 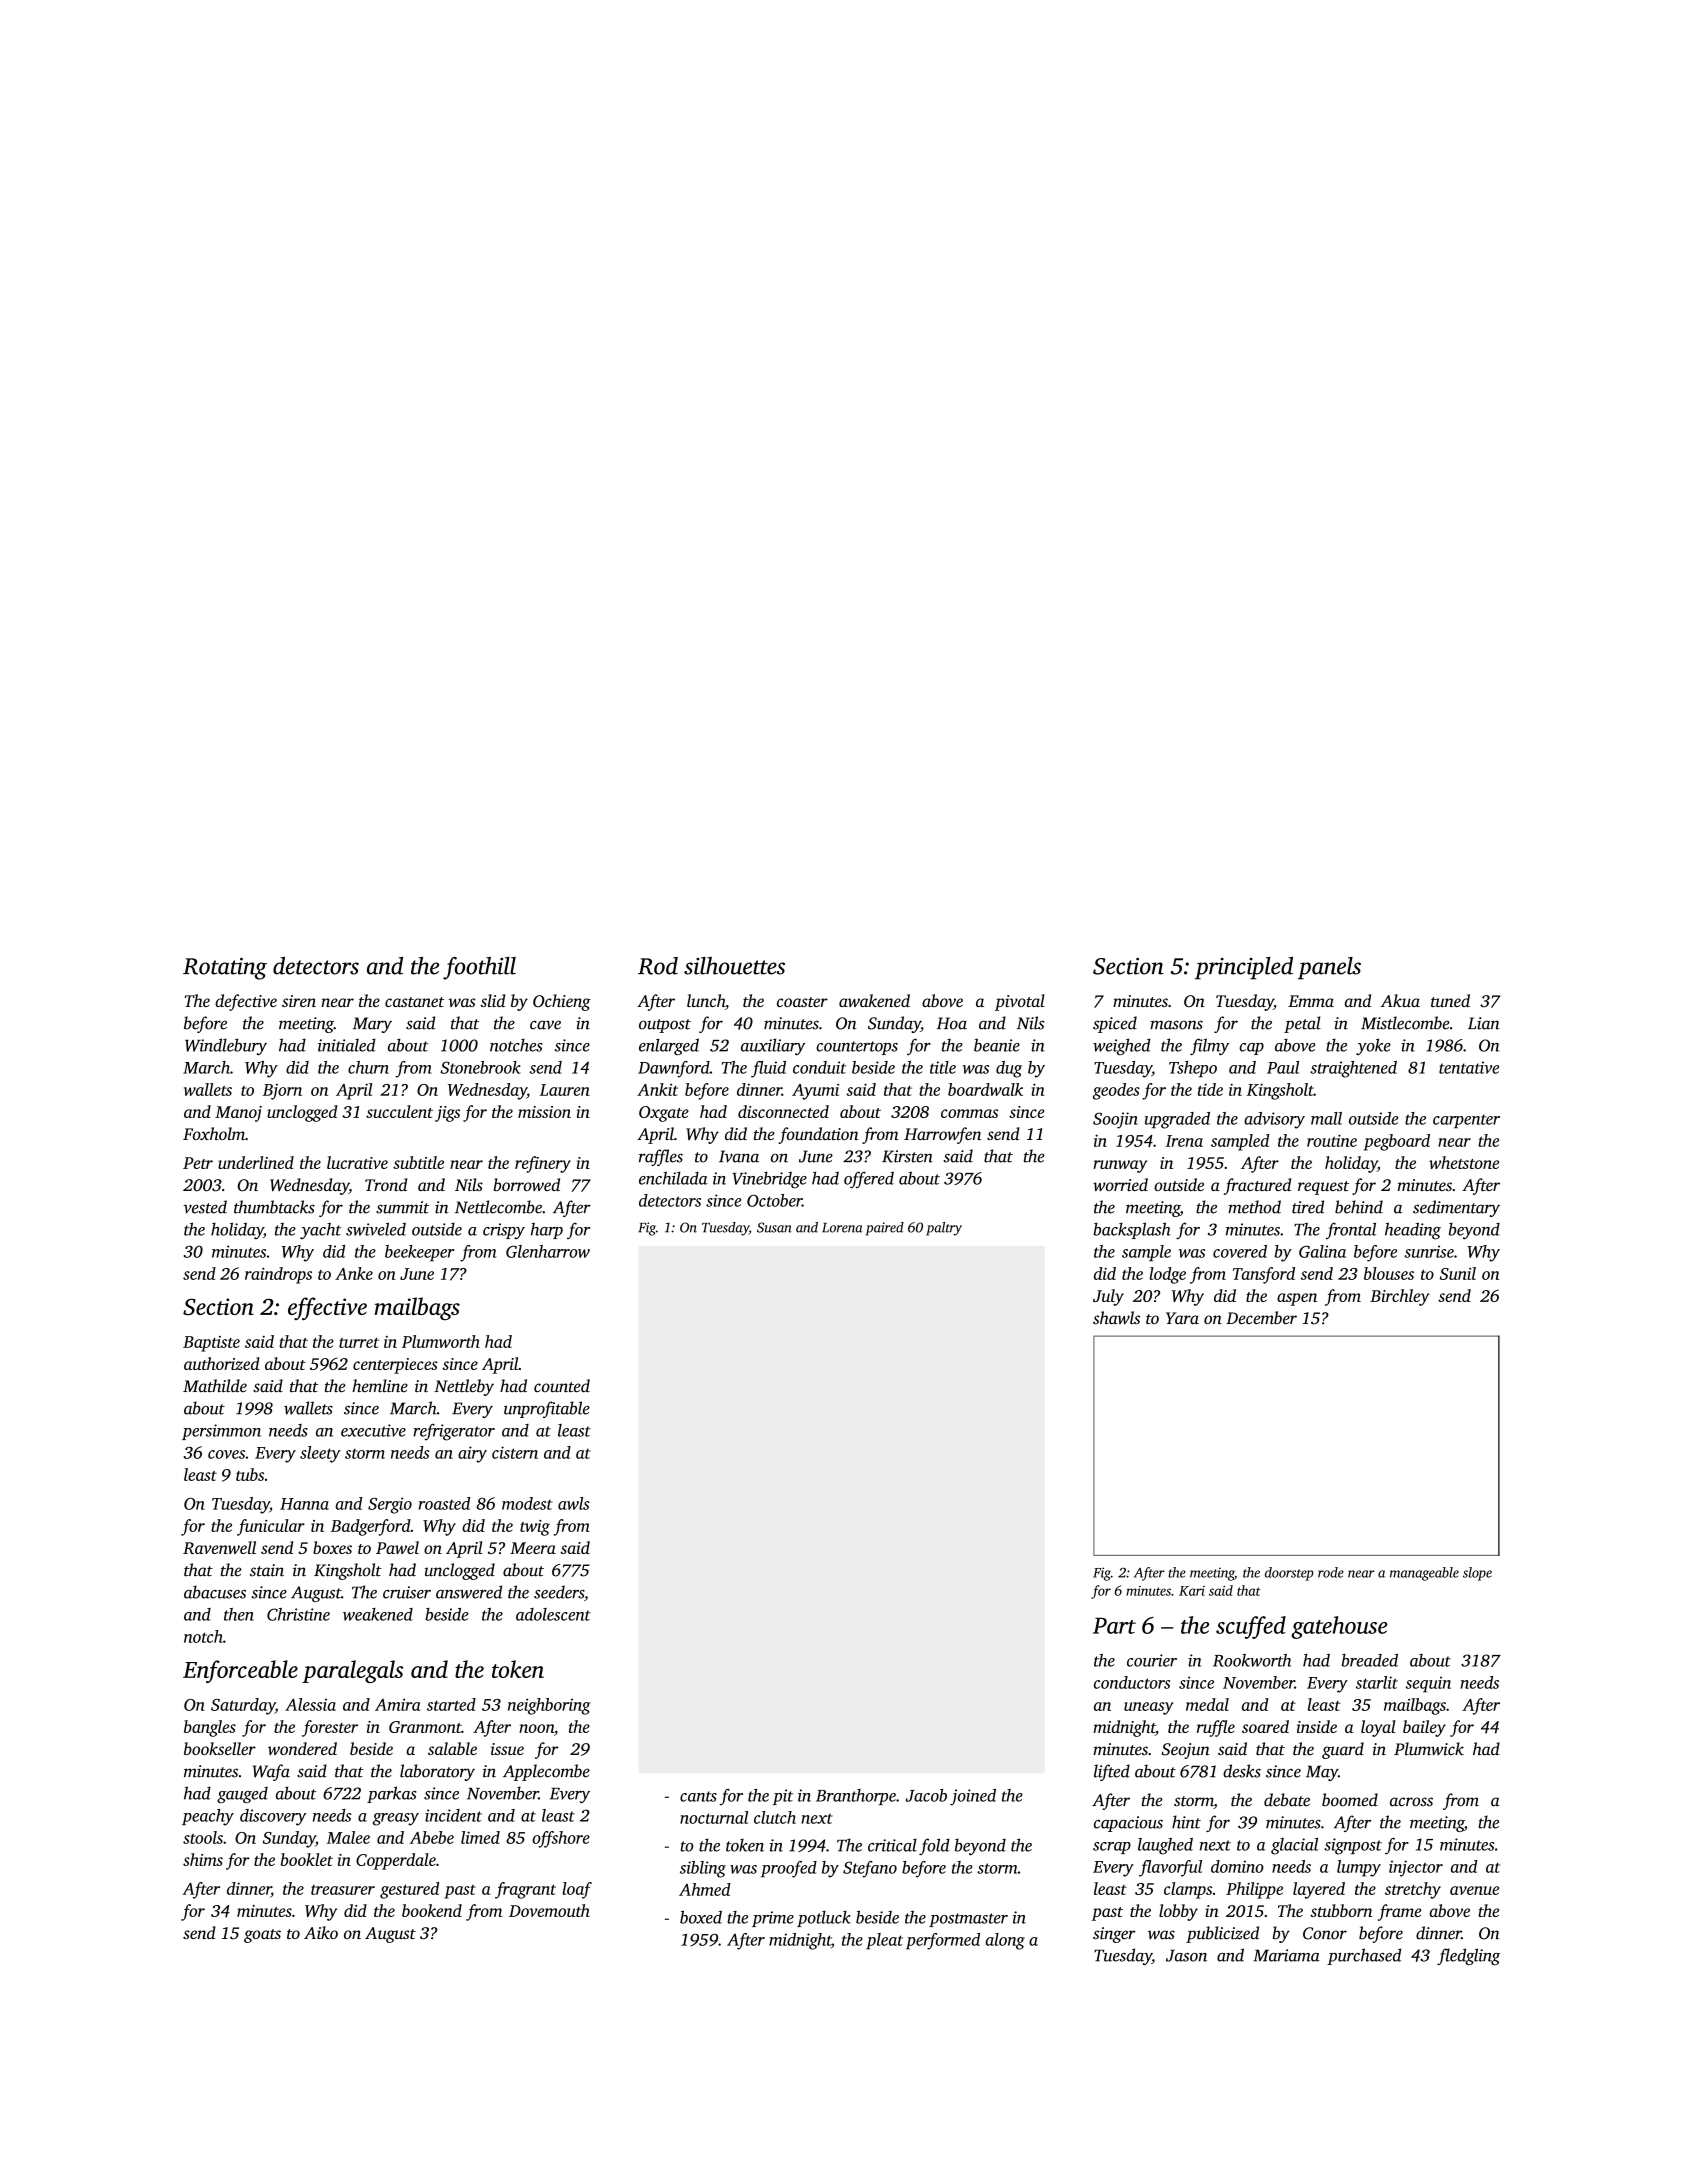 What do you see at coordinates (226, 1046) in the page?
I see `Windlebury` at bounding box center [226, 1046].
